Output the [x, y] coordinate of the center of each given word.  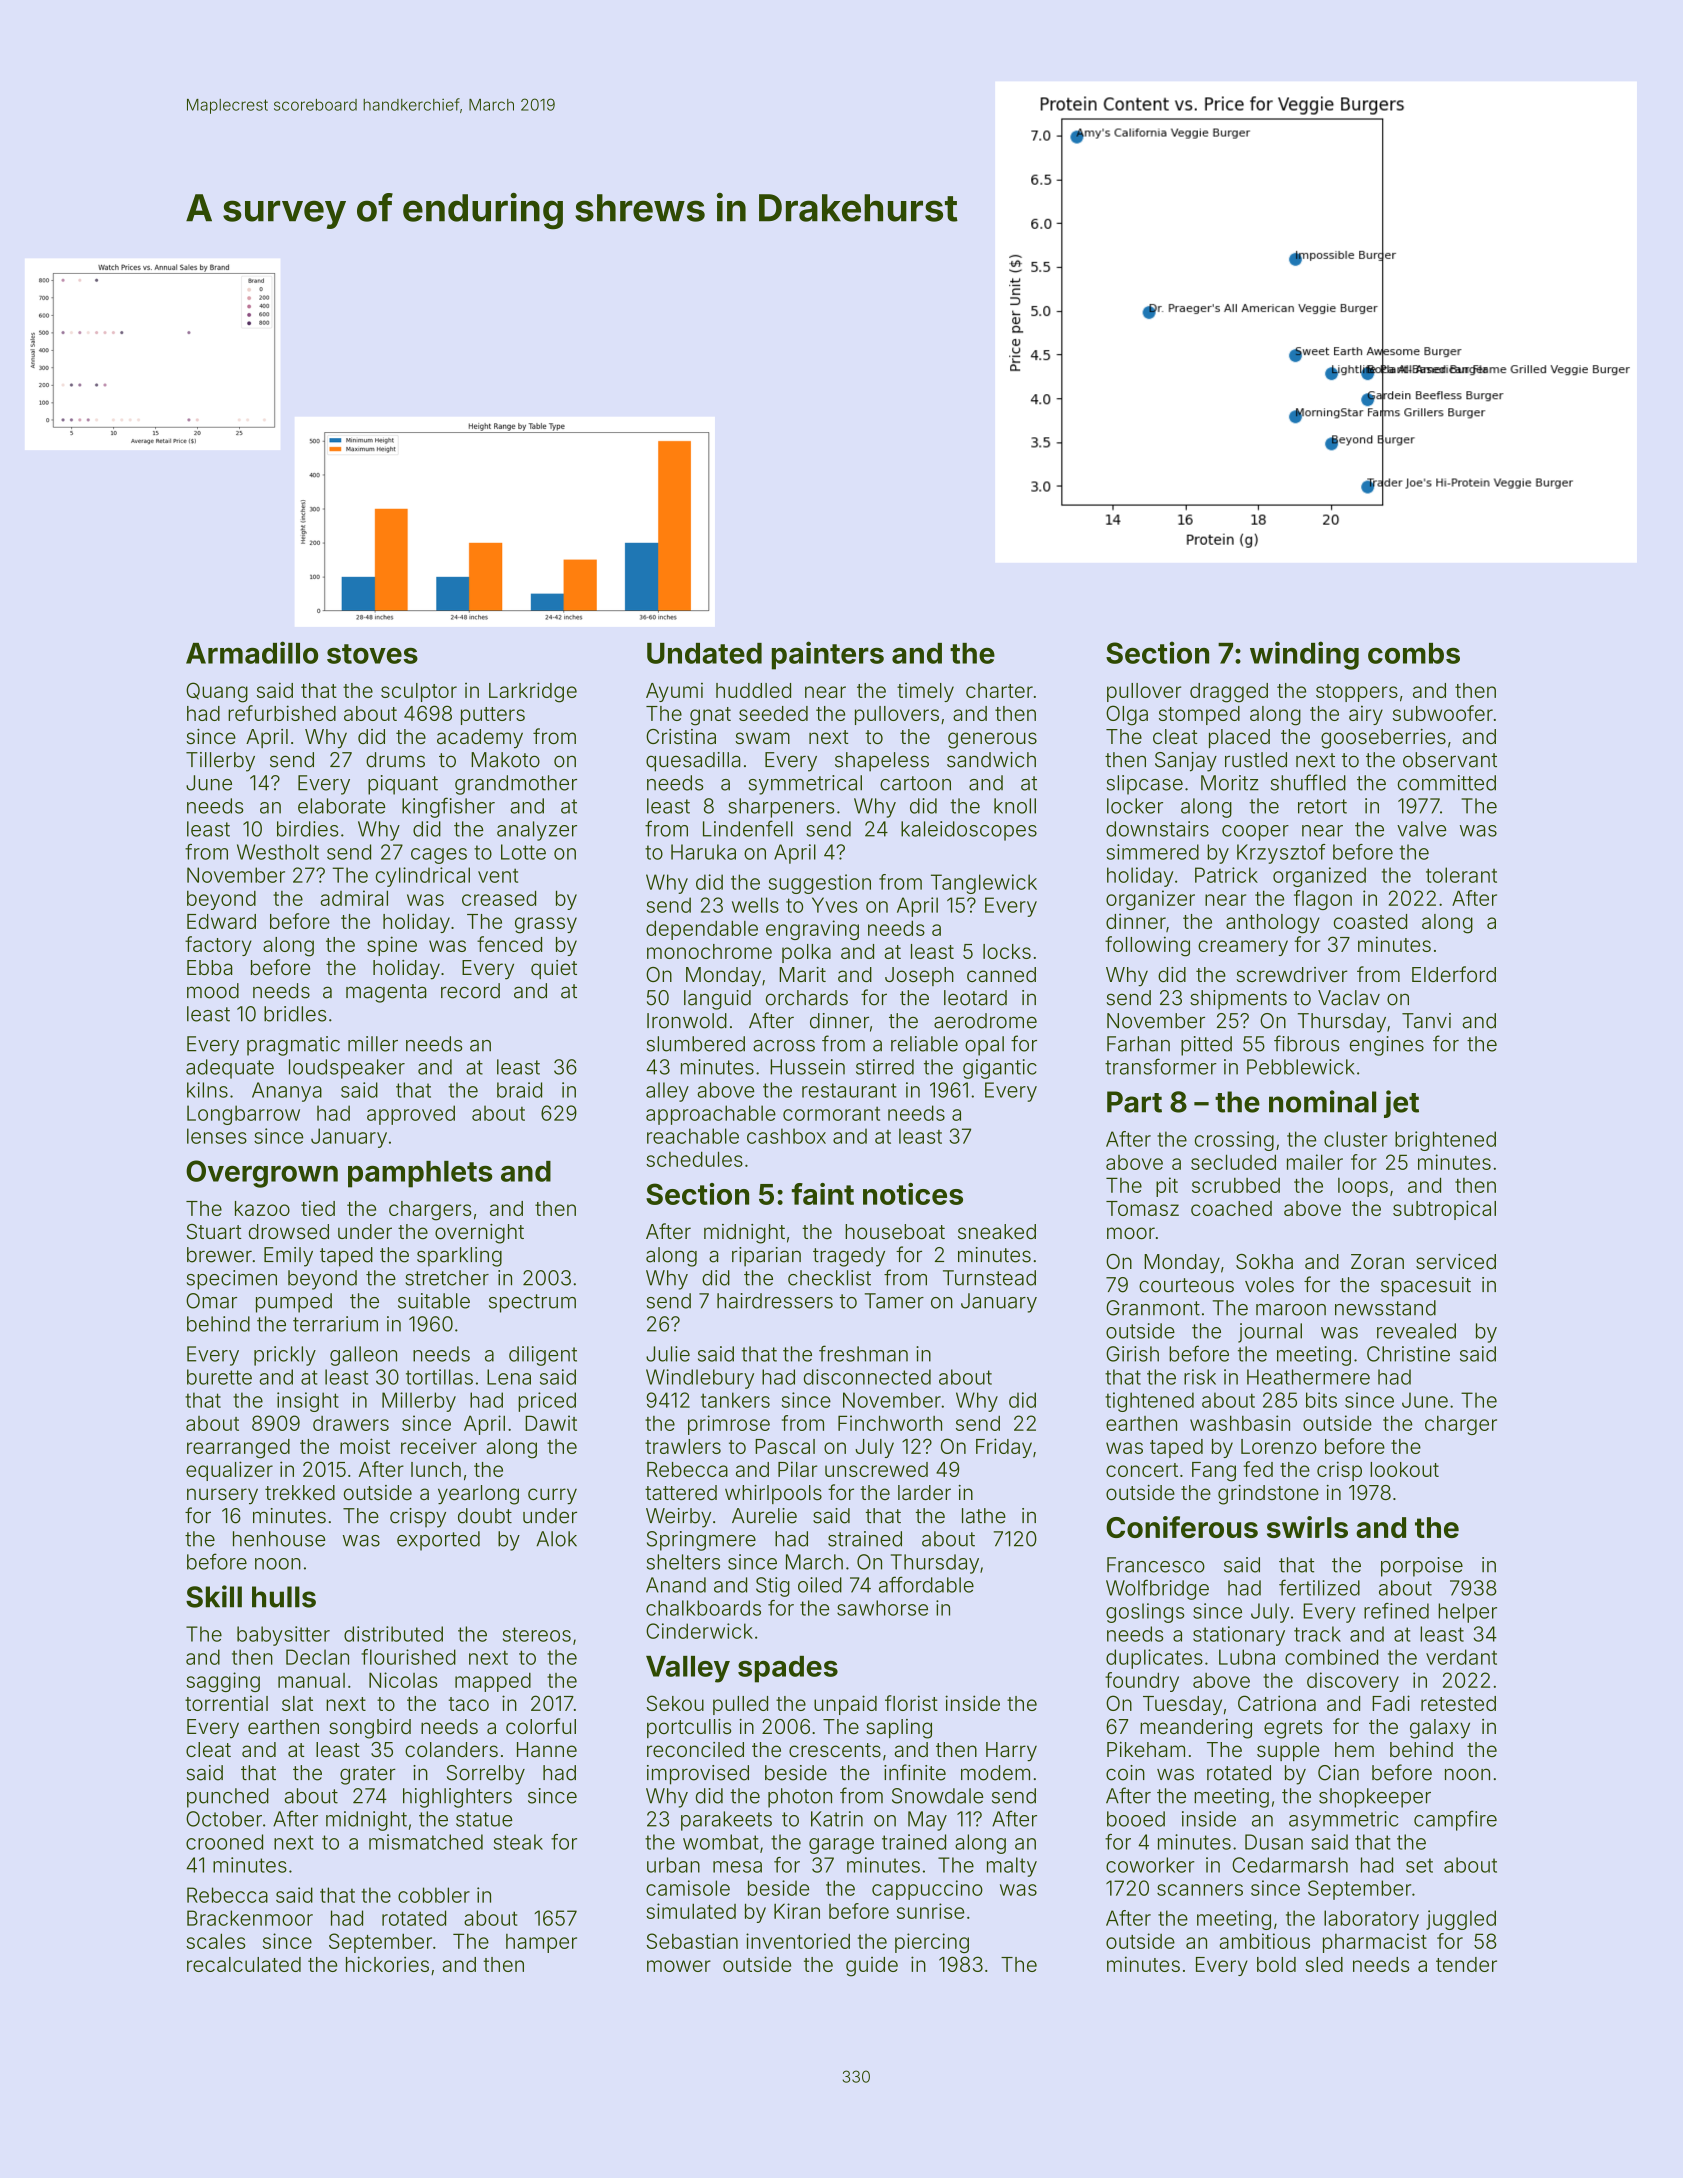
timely [925, 692]
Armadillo [252, 652]
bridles [295, 1014]
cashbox [786, 1136]
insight [308, 1402]
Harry [1011, 1752]
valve [1421, 829]
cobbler [434, 1895]
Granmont [1153, 1308]
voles [1269, 1285]
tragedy [849, 1257]
